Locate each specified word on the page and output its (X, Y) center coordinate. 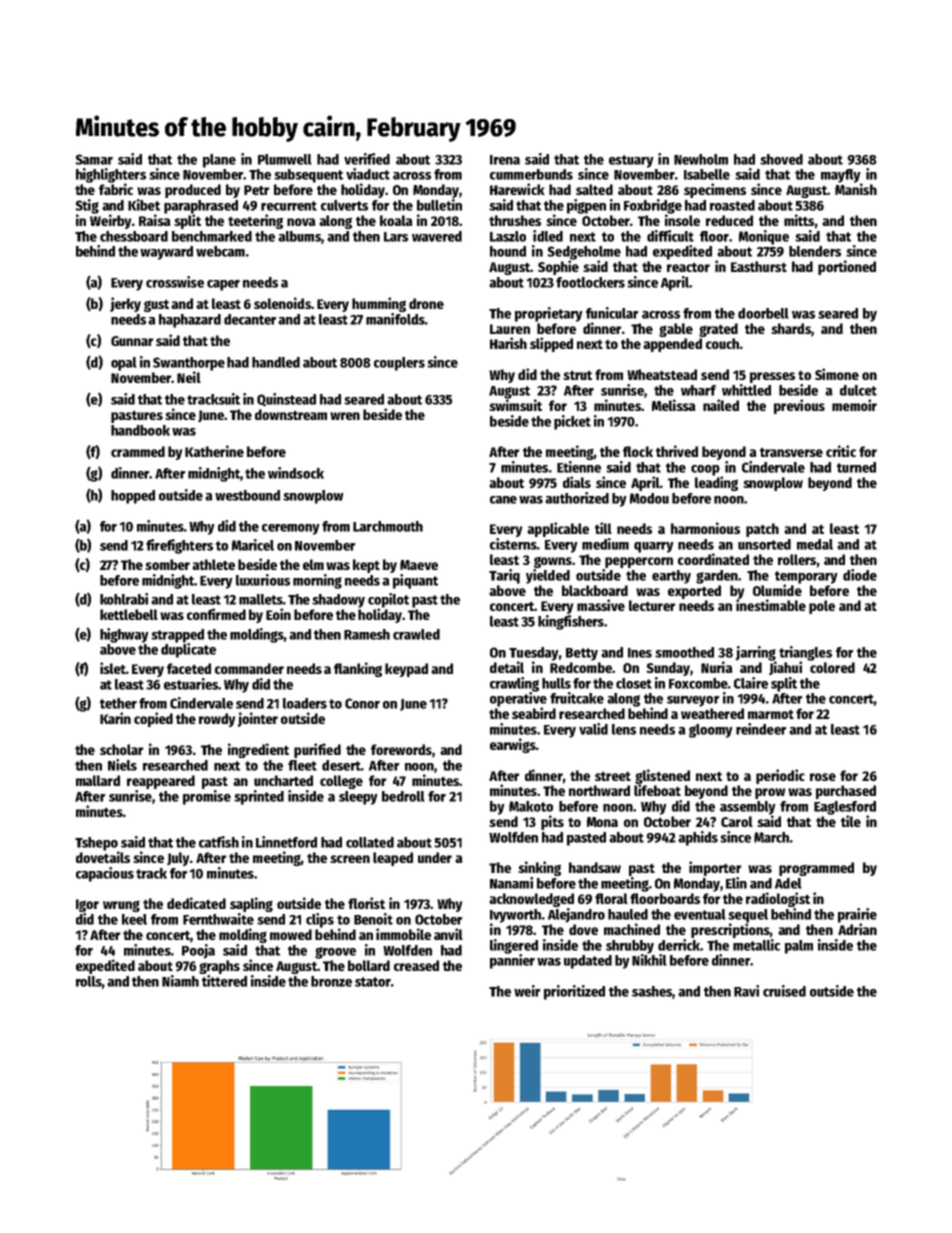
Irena (505, 160)
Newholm (701, 159)
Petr (256, 190)
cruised (784, 991)
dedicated (196, 903)
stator (373, 982)
